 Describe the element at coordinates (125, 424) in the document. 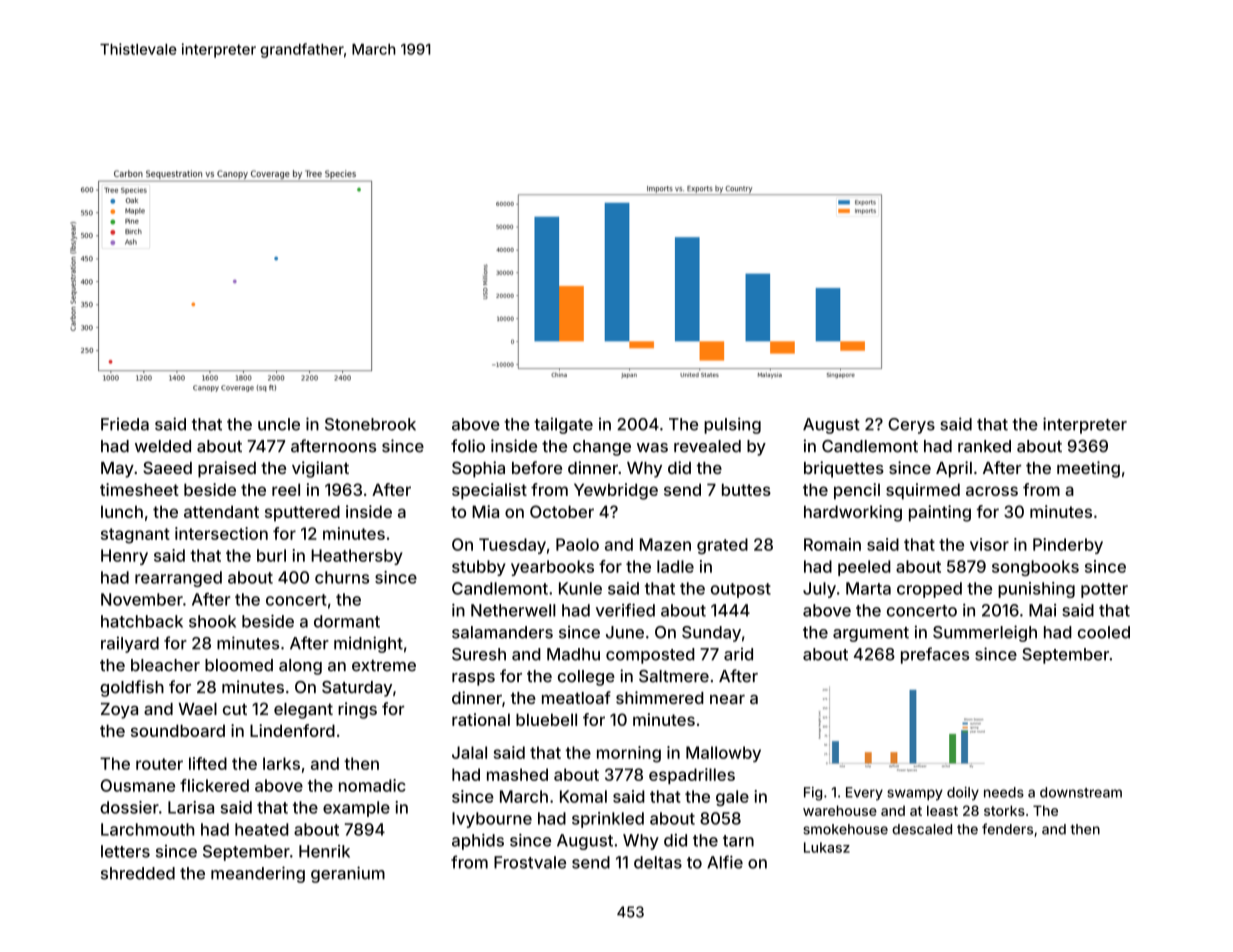

I see `Frieda` at that location.
